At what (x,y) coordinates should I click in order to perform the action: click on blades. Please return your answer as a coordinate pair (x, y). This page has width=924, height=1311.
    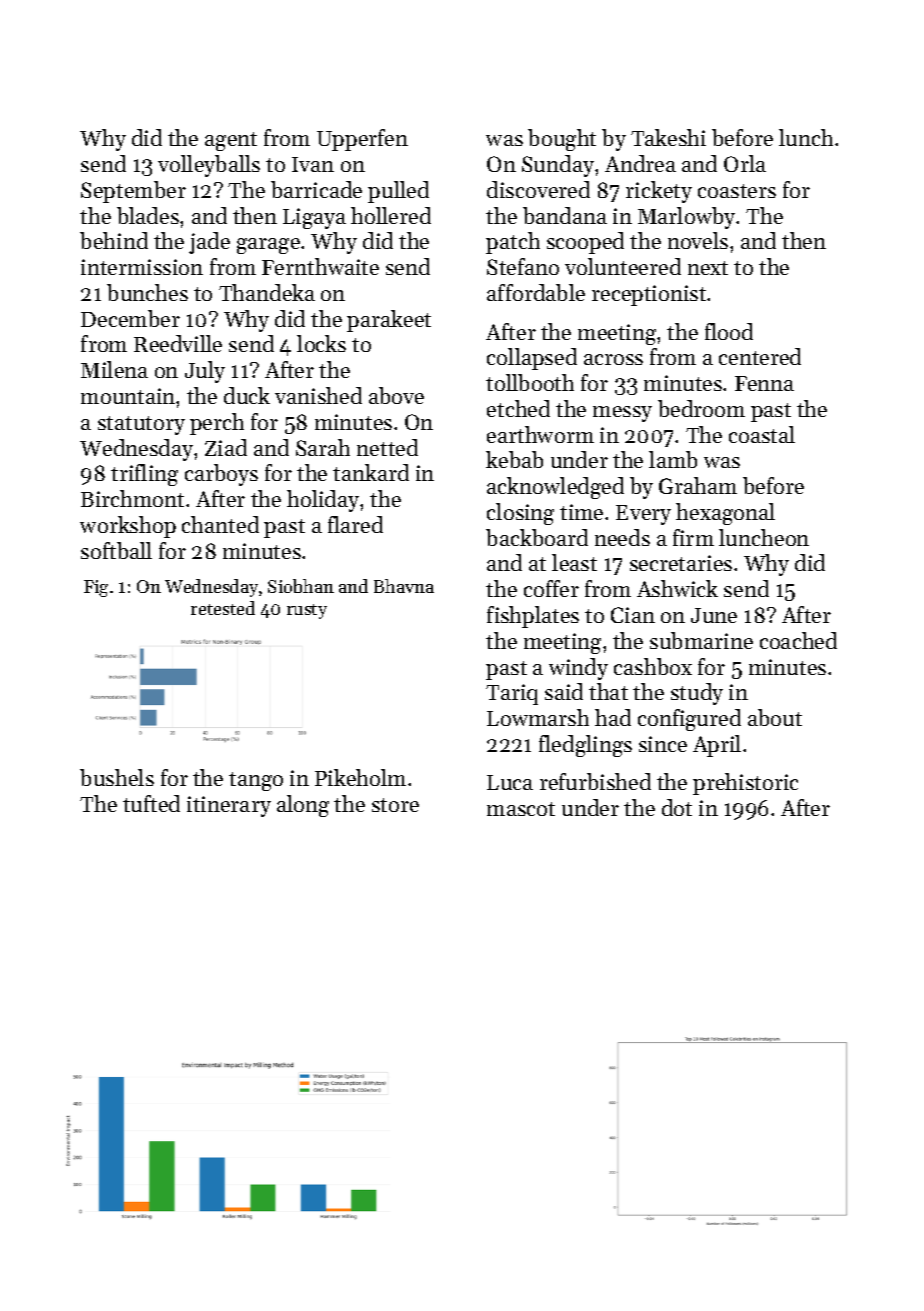
    Looking at the image, I should click on (148, 215).
